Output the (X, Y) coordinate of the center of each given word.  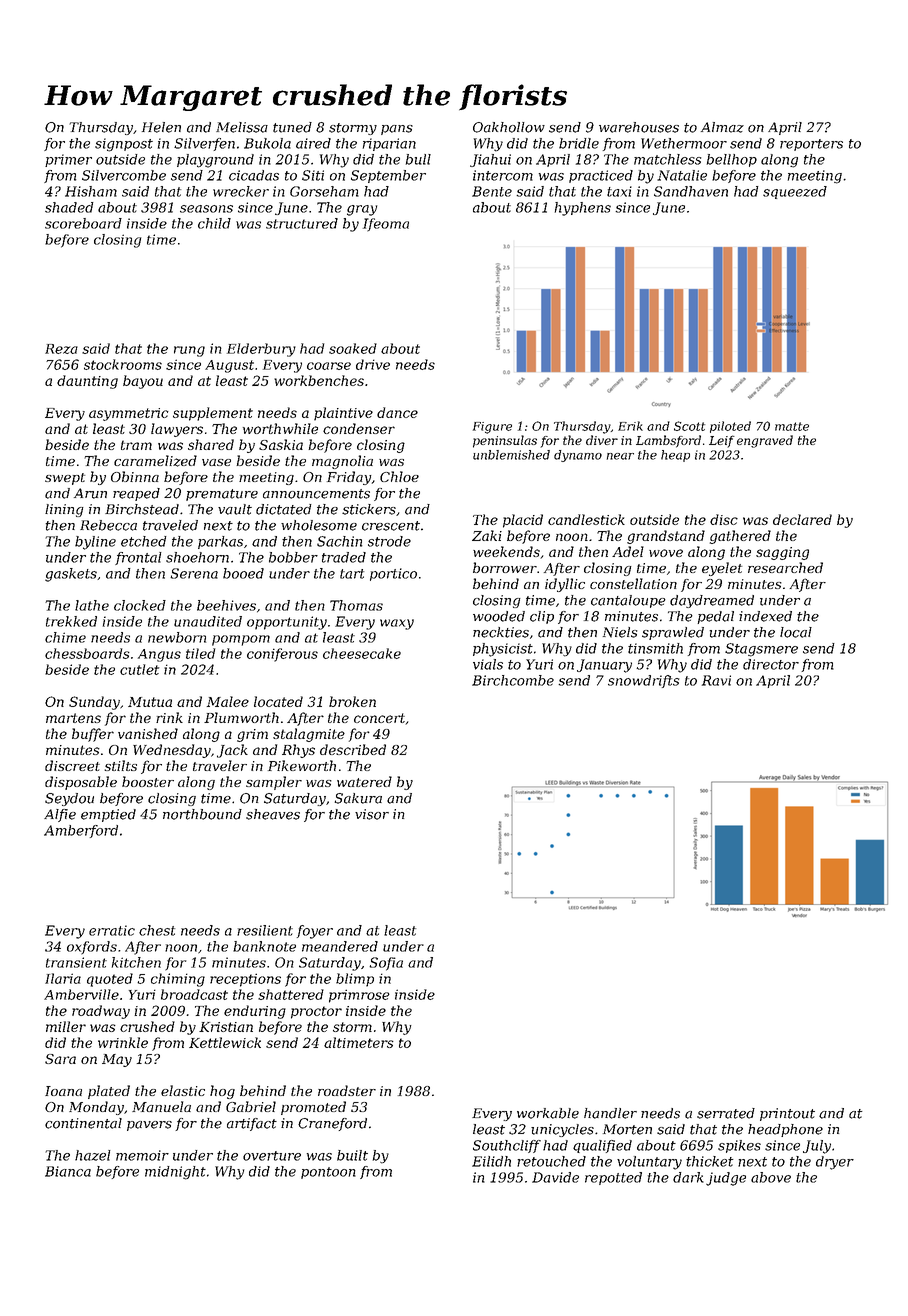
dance (397, 412)
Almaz (722, 127)
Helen (161, 127)
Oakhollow (509, 127)
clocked (140, 605)
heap (675, 456)
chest (157, 930)
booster (148, 781)
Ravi (716, 680)
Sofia (386, 964)
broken (352, 701)
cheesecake (362, 653)
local (796, 632)
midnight (175, 1173)
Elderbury (261, 350)
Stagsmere (761, 650)
